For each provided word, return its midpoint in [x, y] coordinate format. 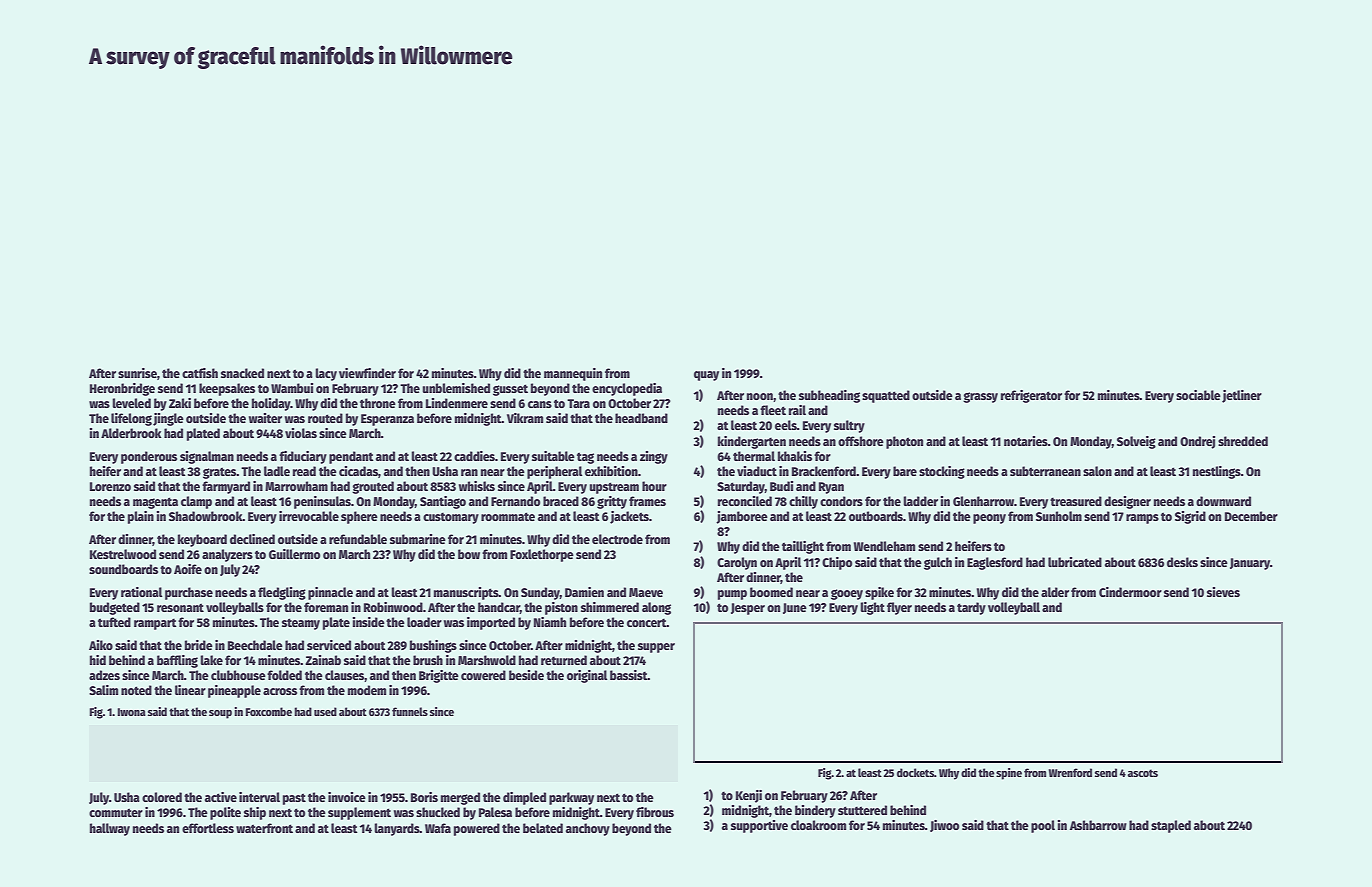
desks [1182, 562]
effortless [208, 828]
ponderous [149, 457]
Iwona [131, 712]
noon [760, 396]
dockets [915, 772]
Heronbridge [122, 389]
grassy [980, 397]
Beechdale [255, 645]
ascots [1143, 773]
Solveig [1136, 442]
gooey [847, 594]
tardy [971, 608]
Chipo [837, 563]
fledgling [282, 593]
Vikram [525, 418]
